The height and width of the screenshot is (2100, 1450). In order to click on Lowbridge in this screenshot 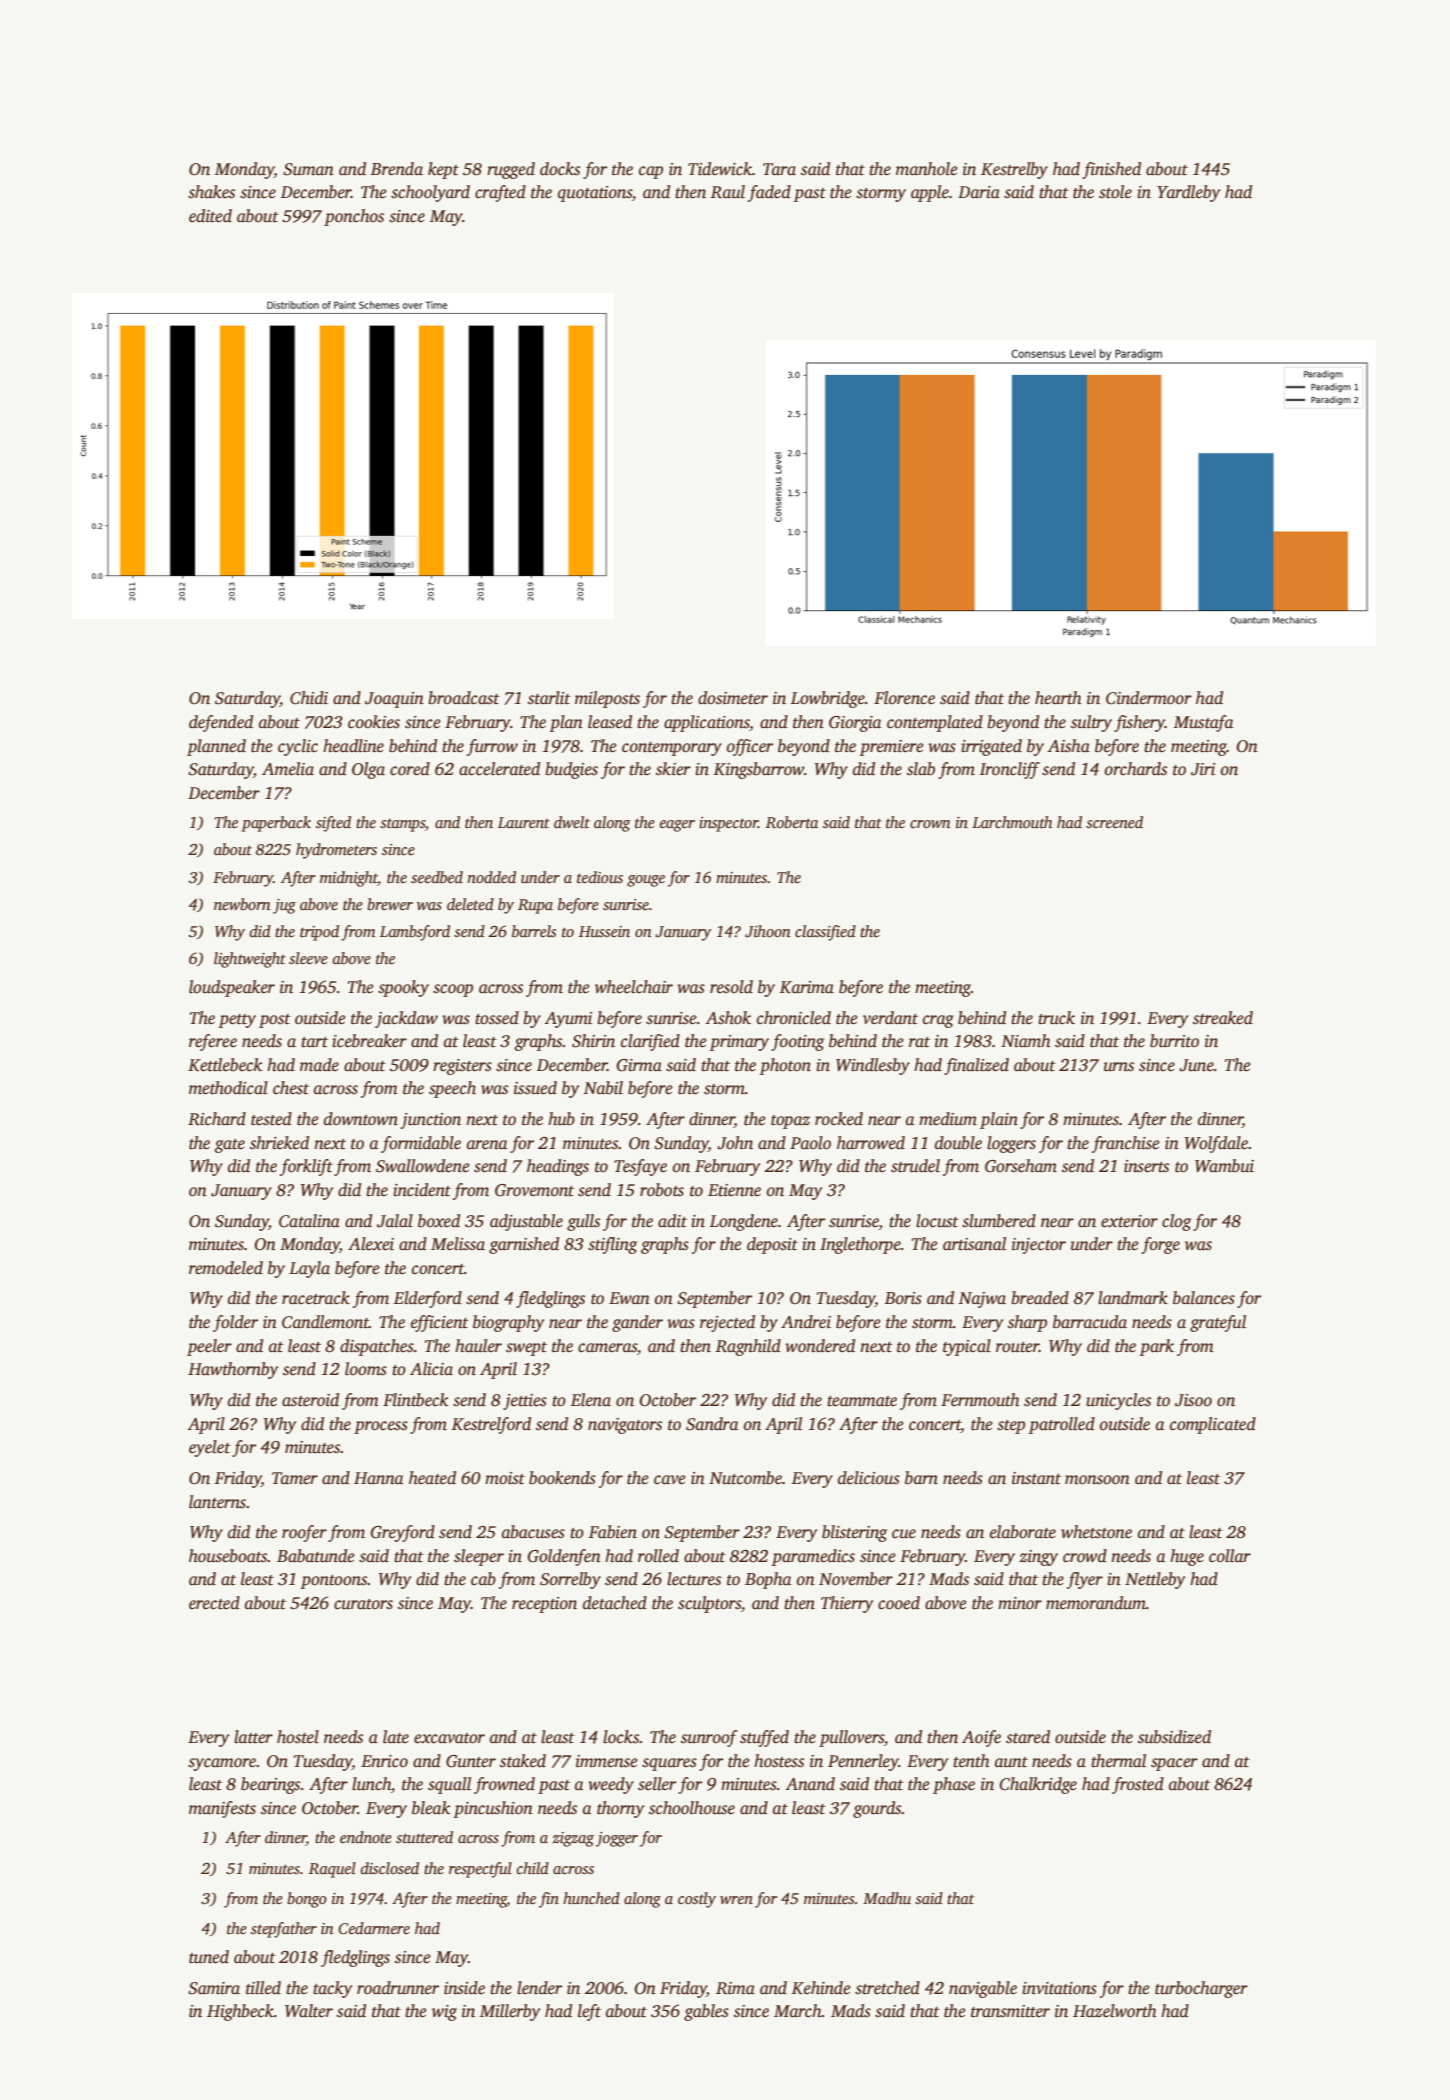, I will do `click(828, 699)`.
